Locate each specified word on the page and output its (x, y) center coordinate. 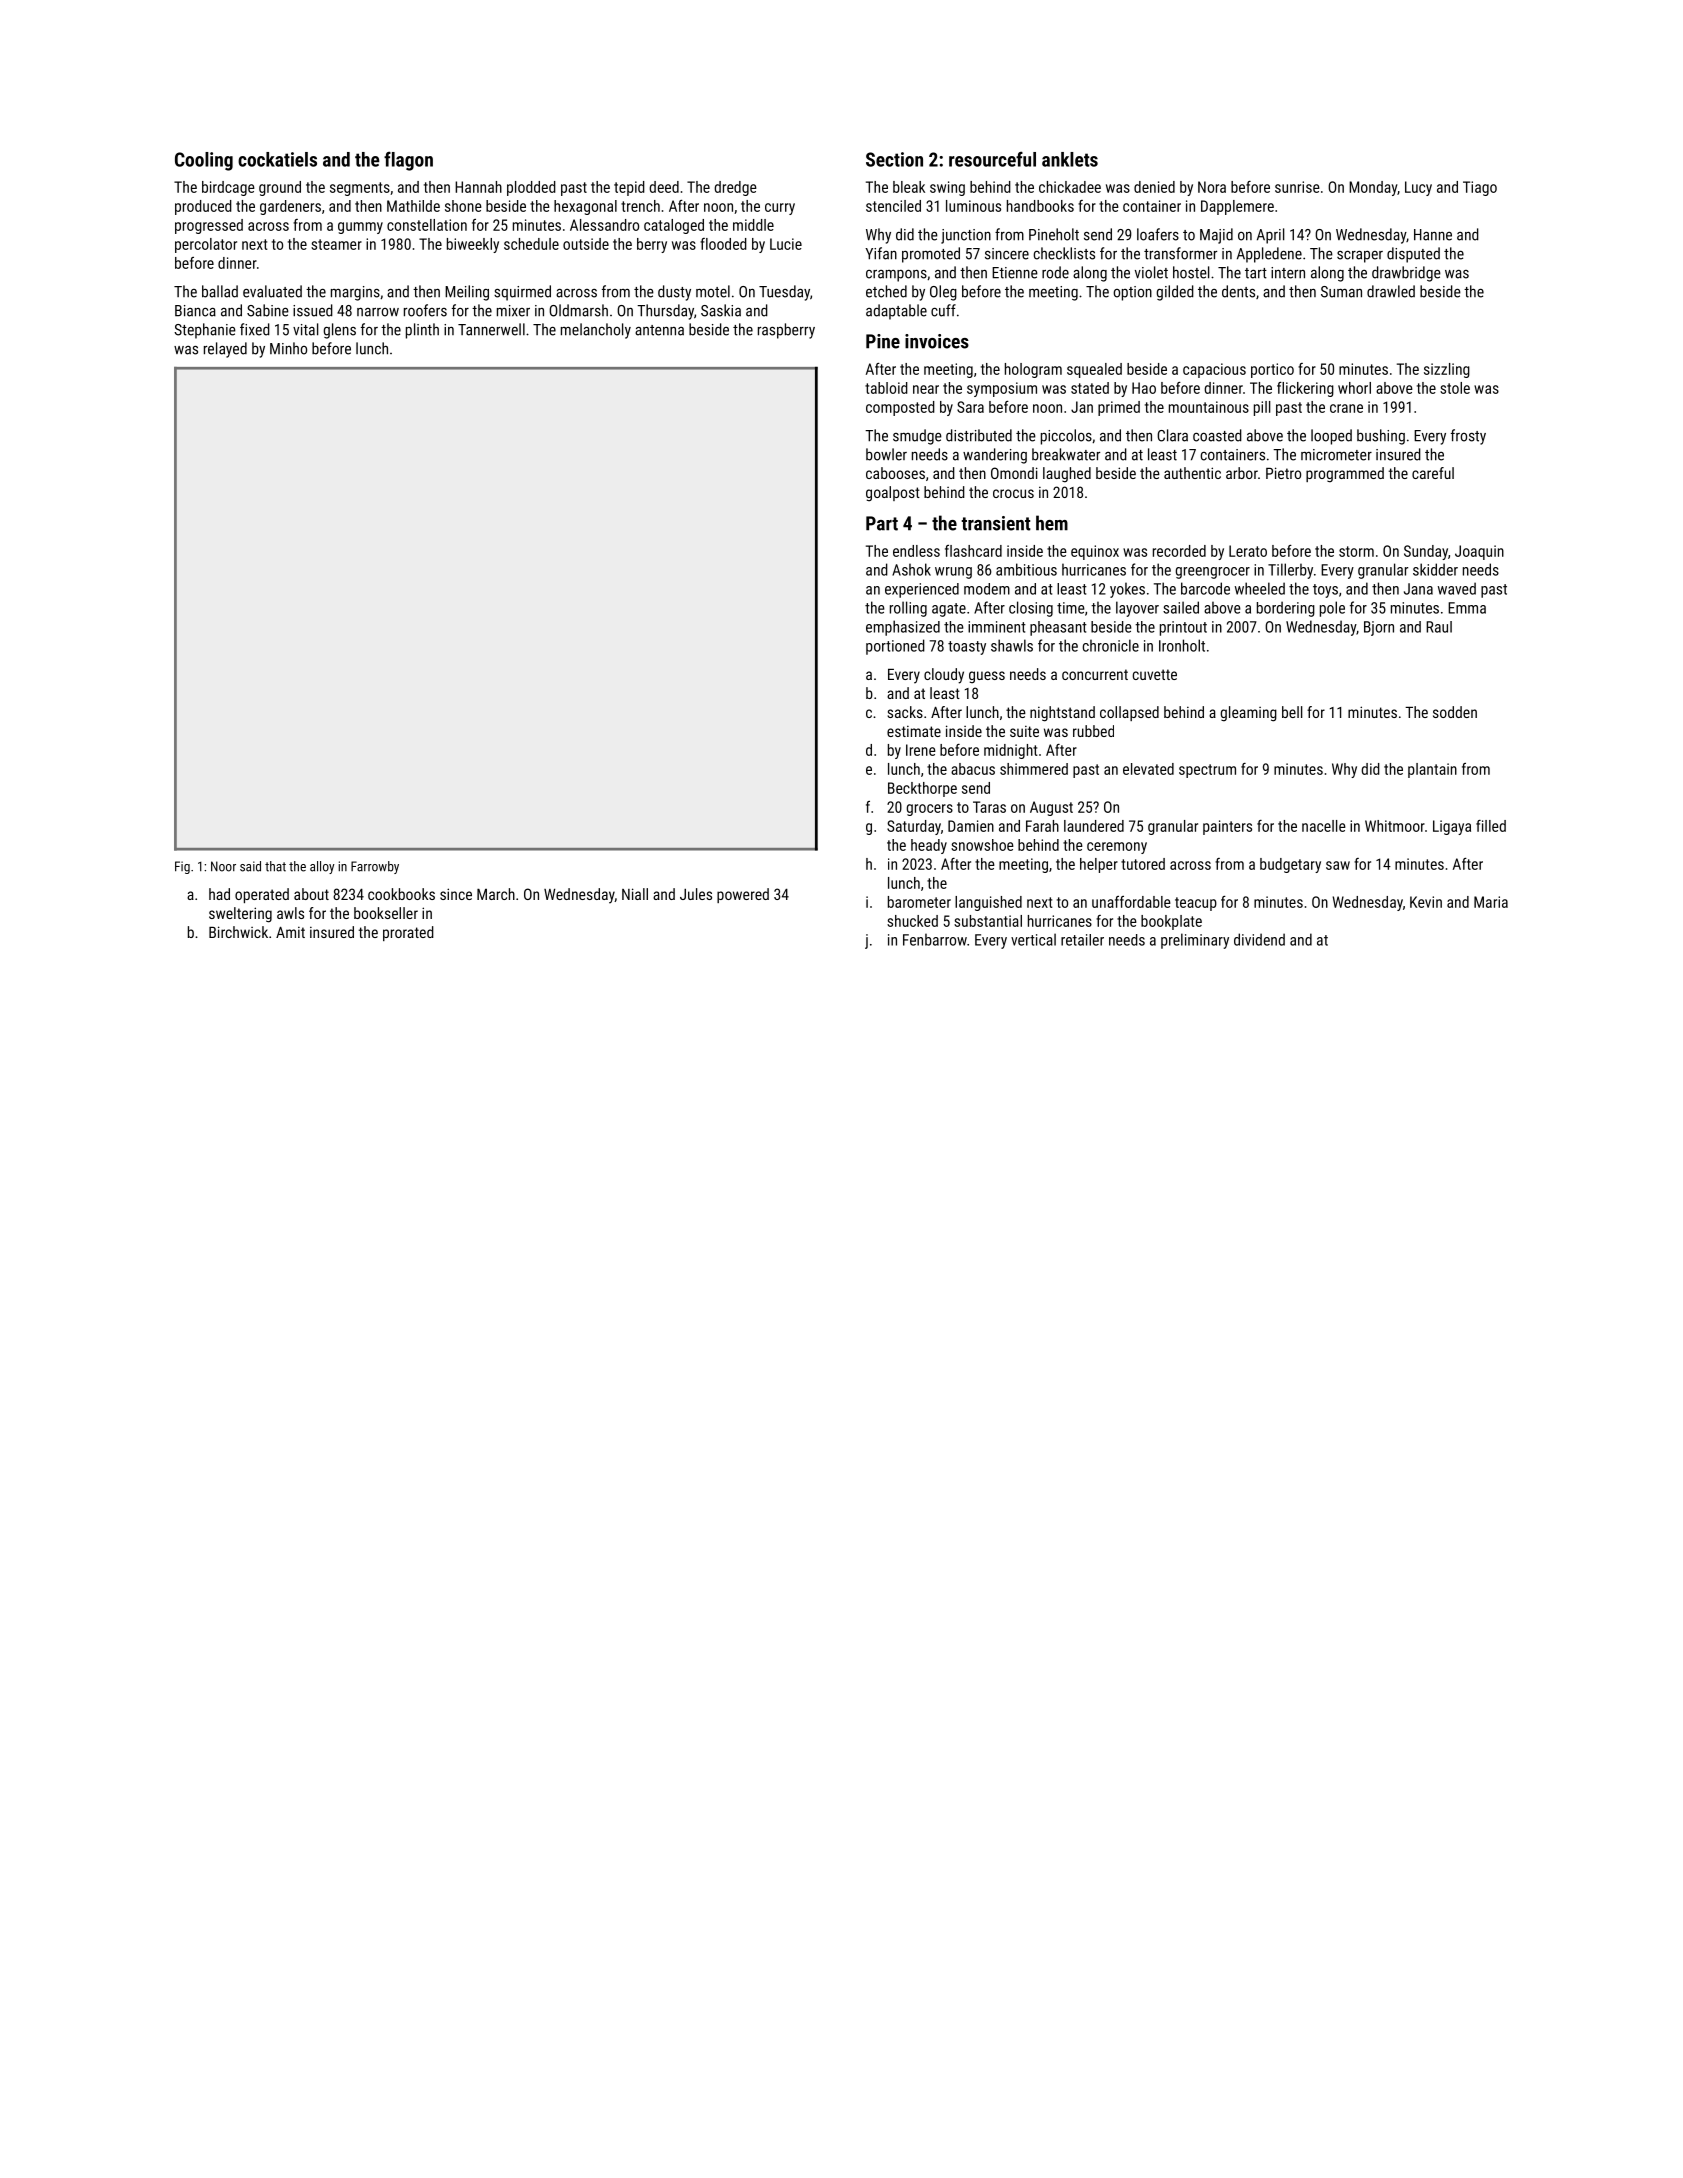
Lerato (1248, 551)
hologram (1033, 370)
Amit (290, 932)
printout (1183, 628)
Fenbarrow (935, 939)
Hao (1144, 388)
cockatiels (277, 159)
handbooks (1040, 206)
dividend (1259, 939)
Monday (1373, 188)
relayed (225, 350)
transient (996, 523)
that (275, 866)
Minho (288, 348)
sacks (905, 712)
